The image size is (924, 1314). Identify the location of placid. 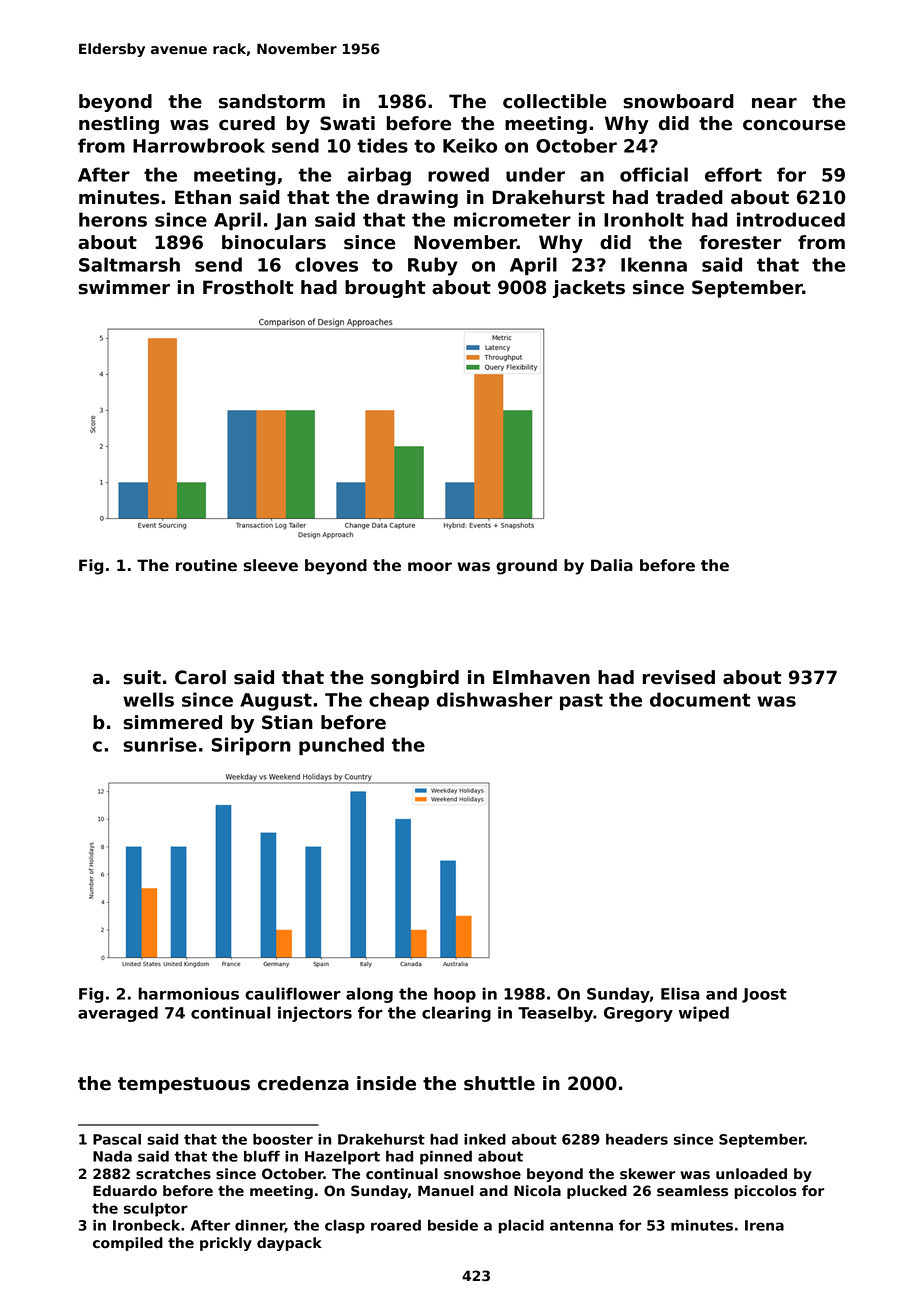
(521, 1227).
